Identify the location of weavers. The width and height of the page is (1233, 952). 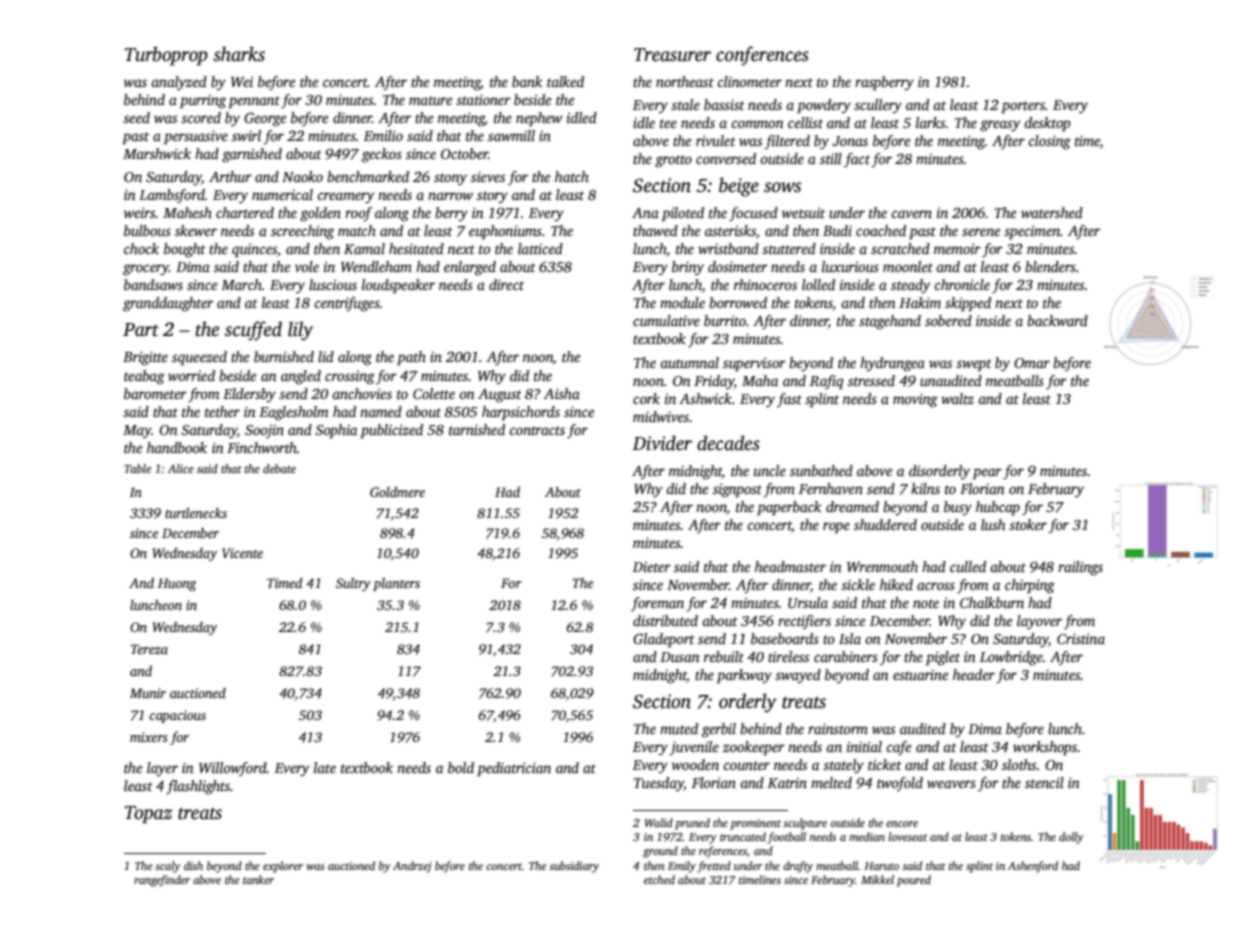
(951, 784).
